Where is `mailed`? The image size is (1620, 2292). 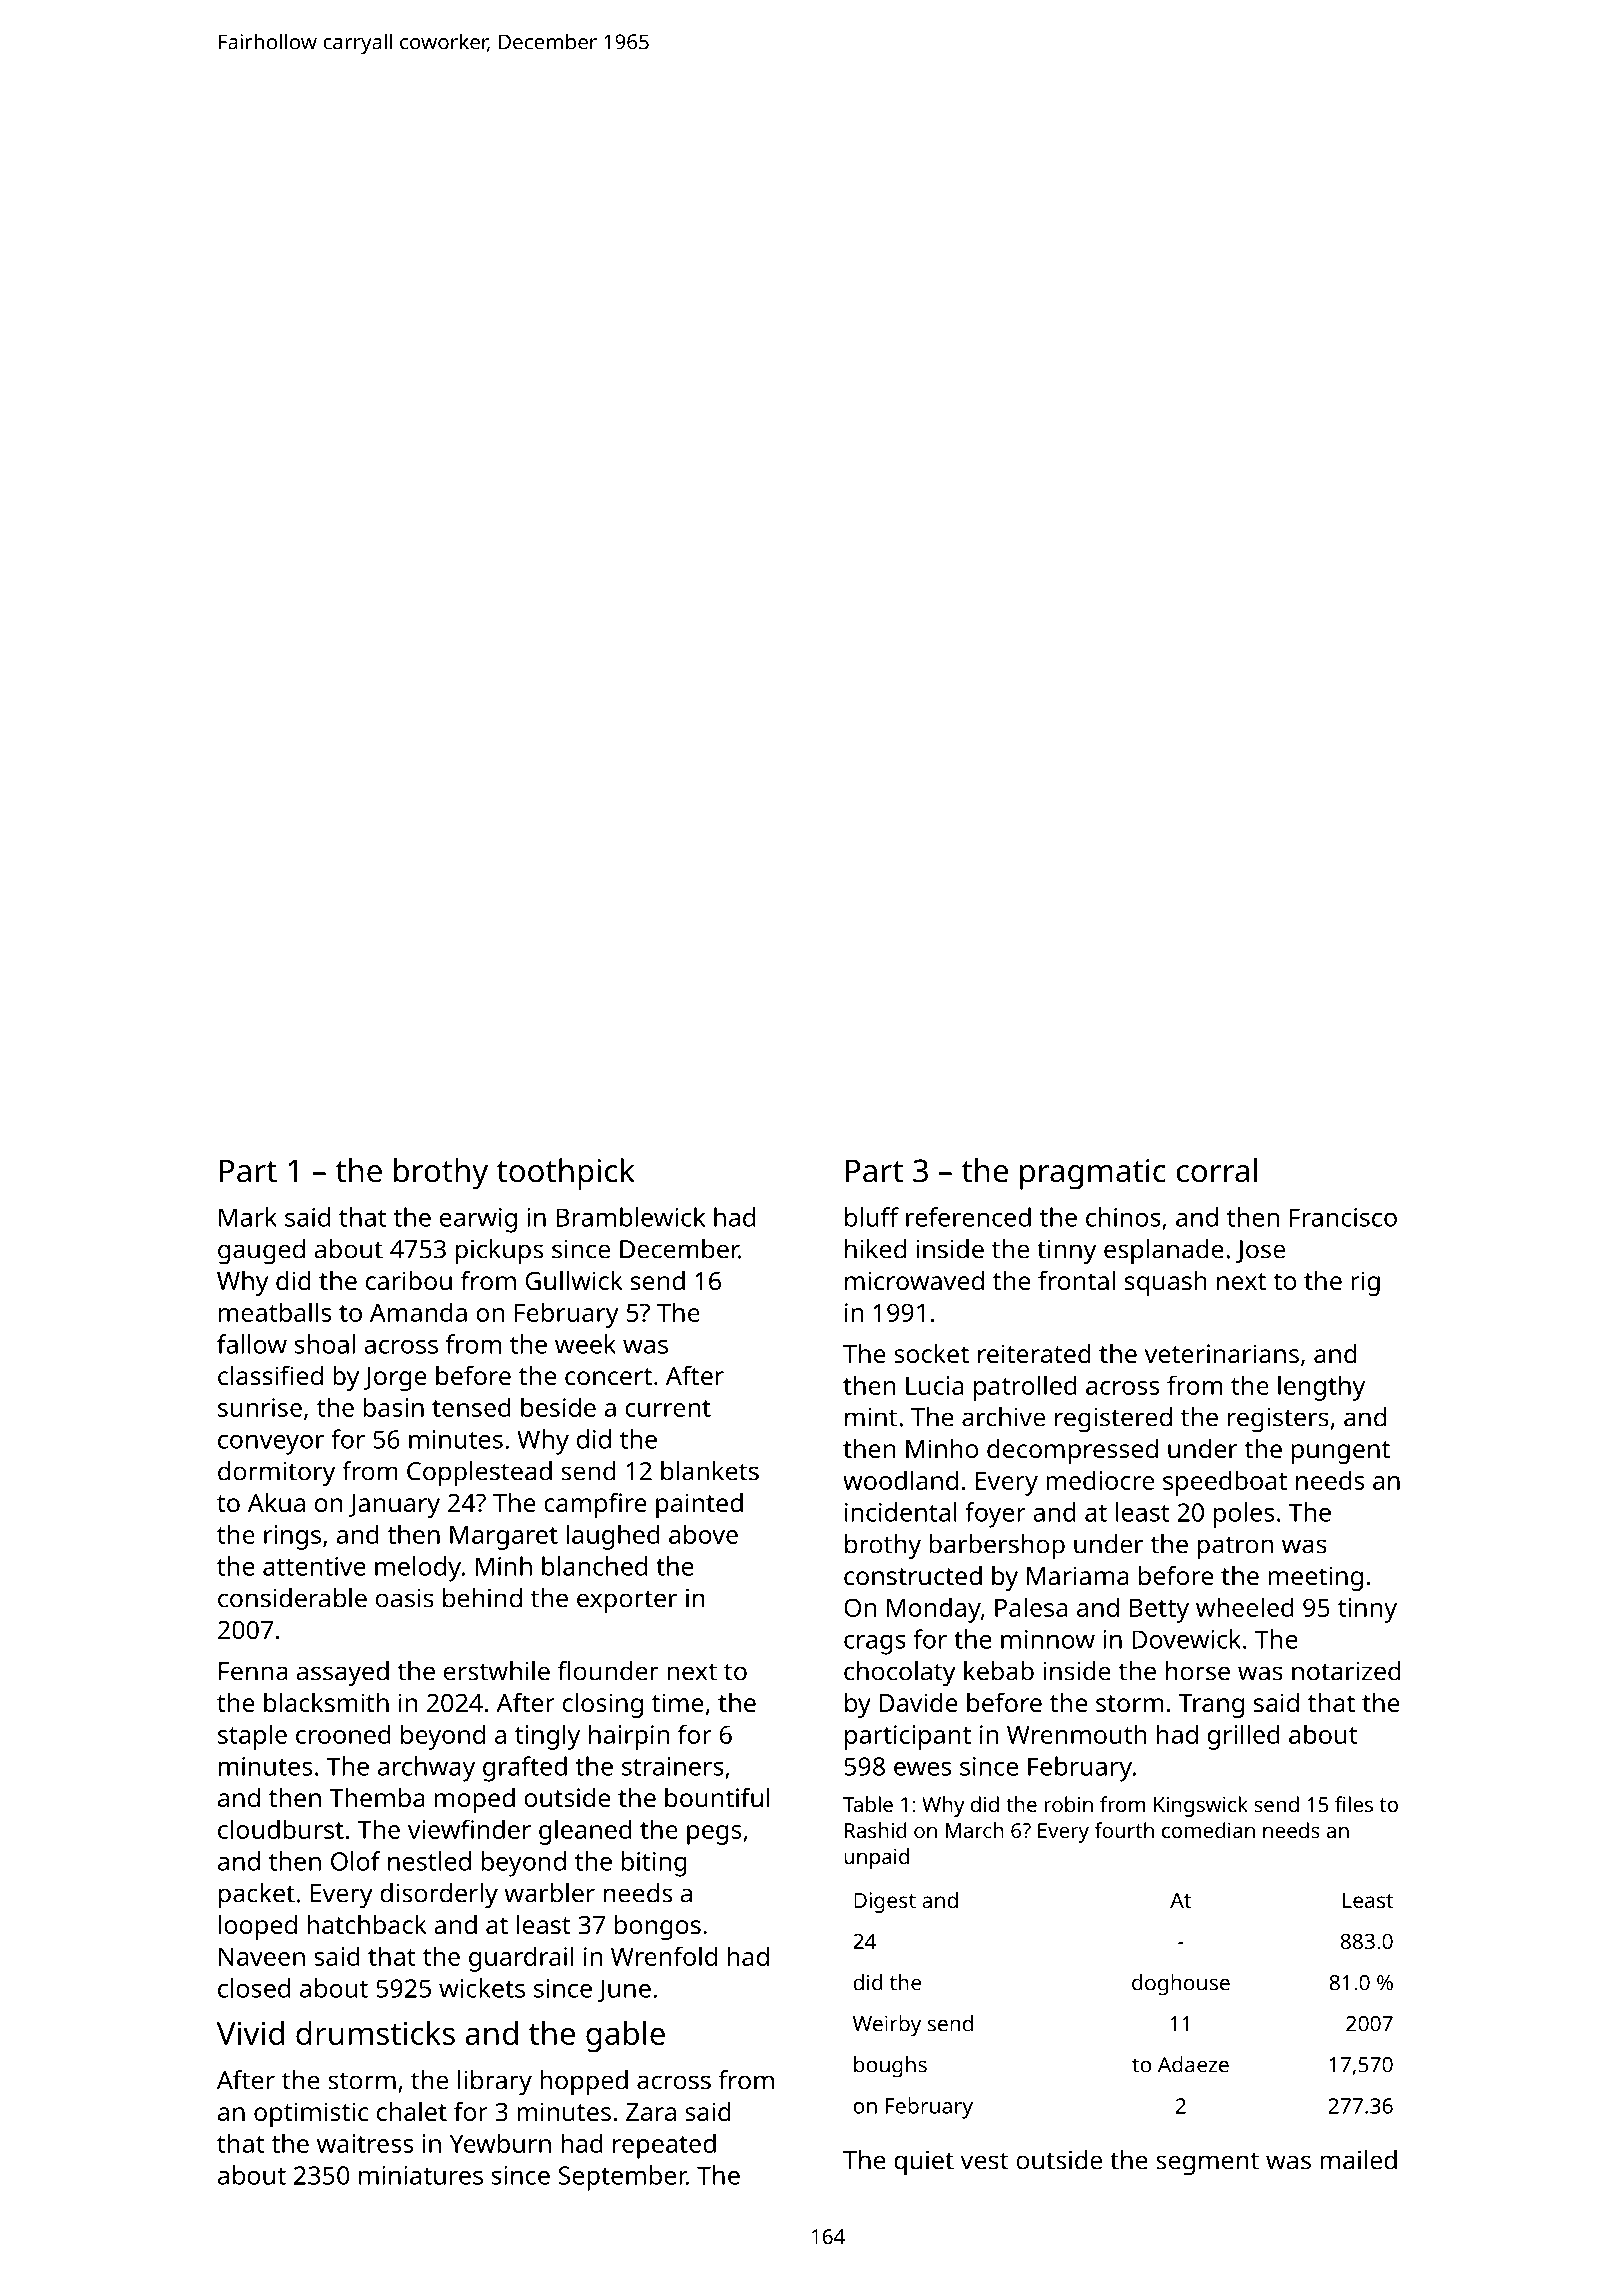
mailed is located at coordinates (1358, 2160).
